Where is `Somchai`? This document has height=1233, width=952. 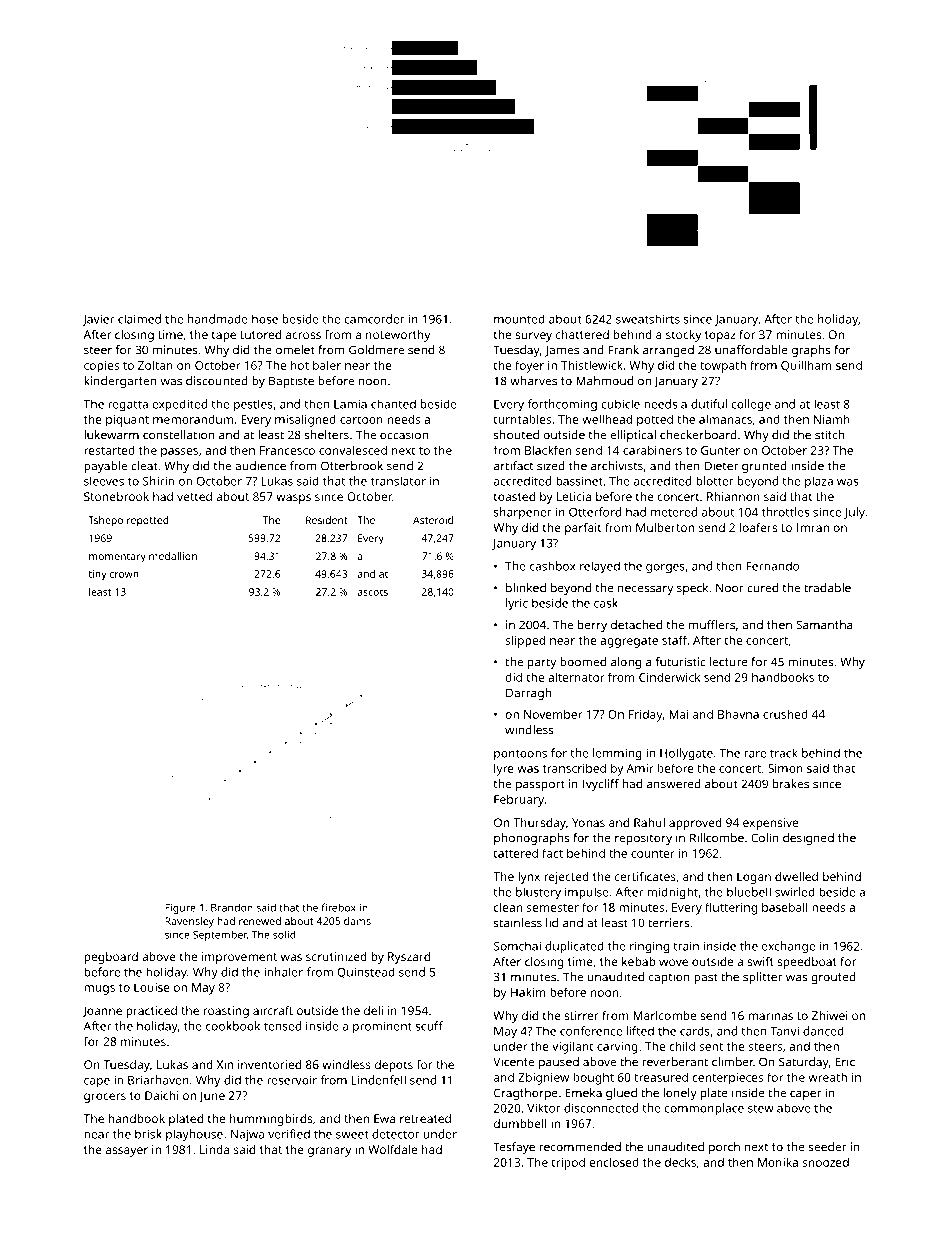 Somchai is located at coordinates (517, 946).
